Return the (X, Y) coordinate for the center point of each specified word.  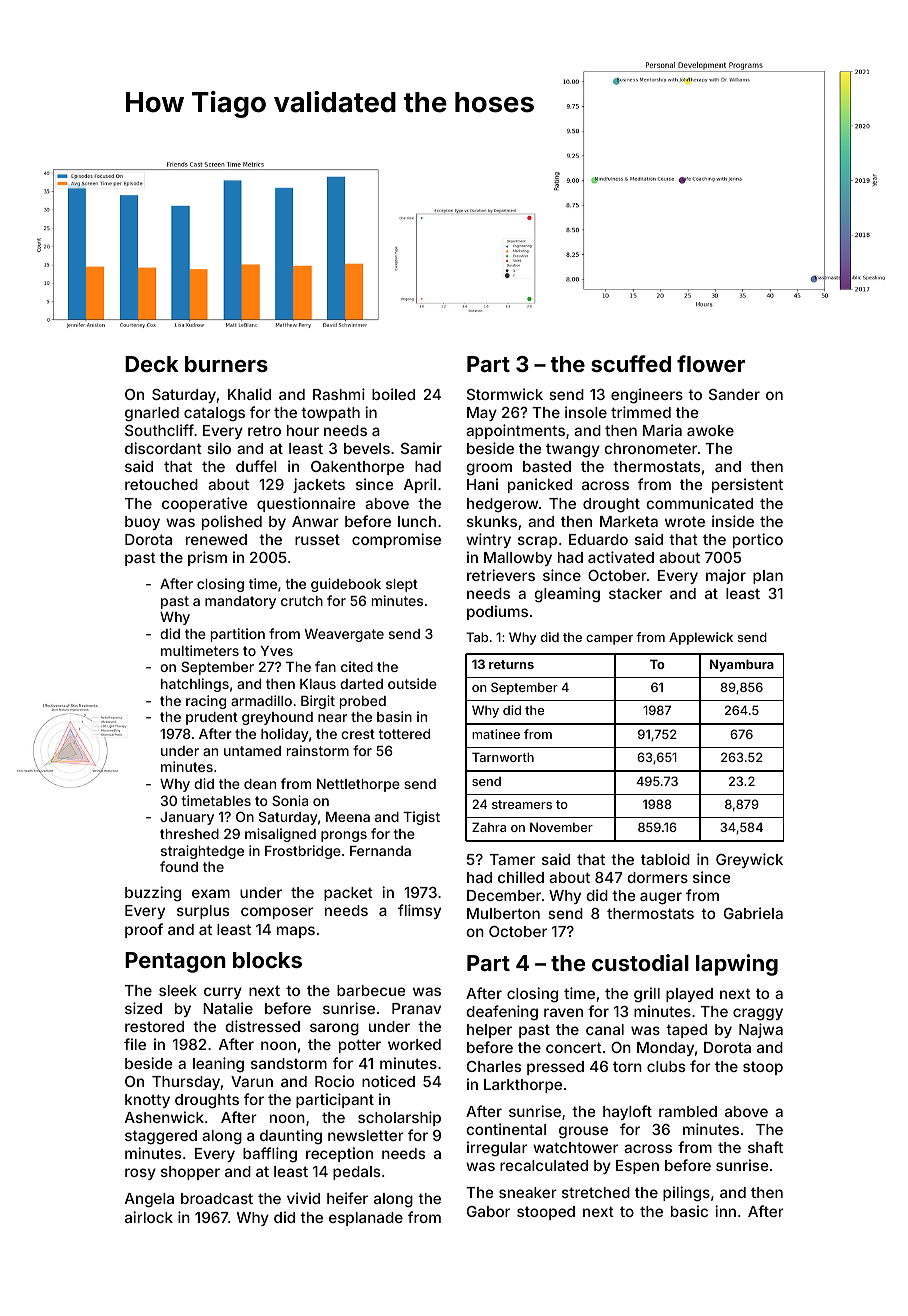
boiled (393, 394)
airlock (149, 1217)
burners (226, 364)
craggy (758, 1014)
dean (260, 784)
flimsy (419, 911)
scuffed (631, 363)
